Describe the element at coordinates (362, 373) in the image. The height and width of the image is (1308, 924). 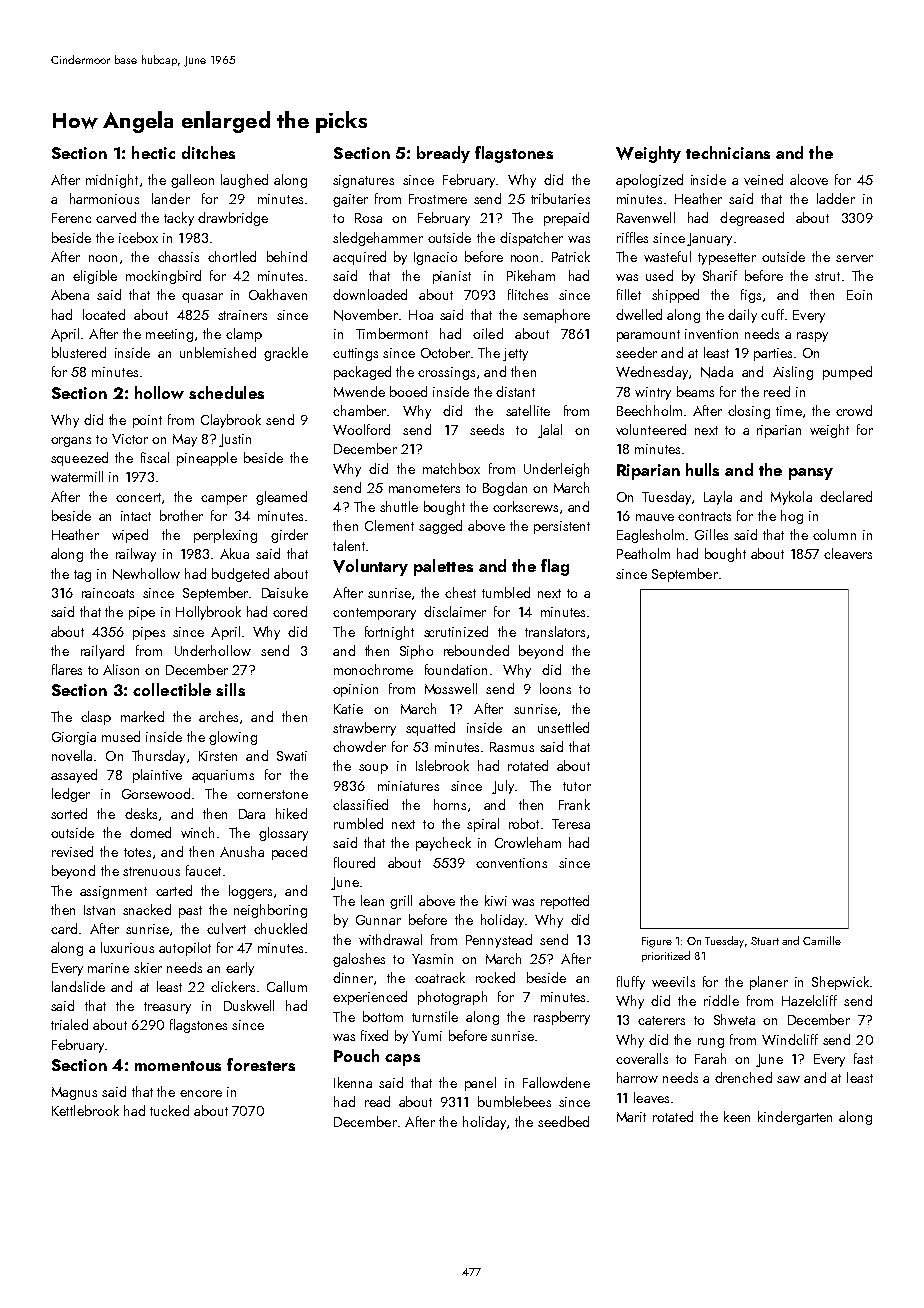
I see `packaged` at that location.
